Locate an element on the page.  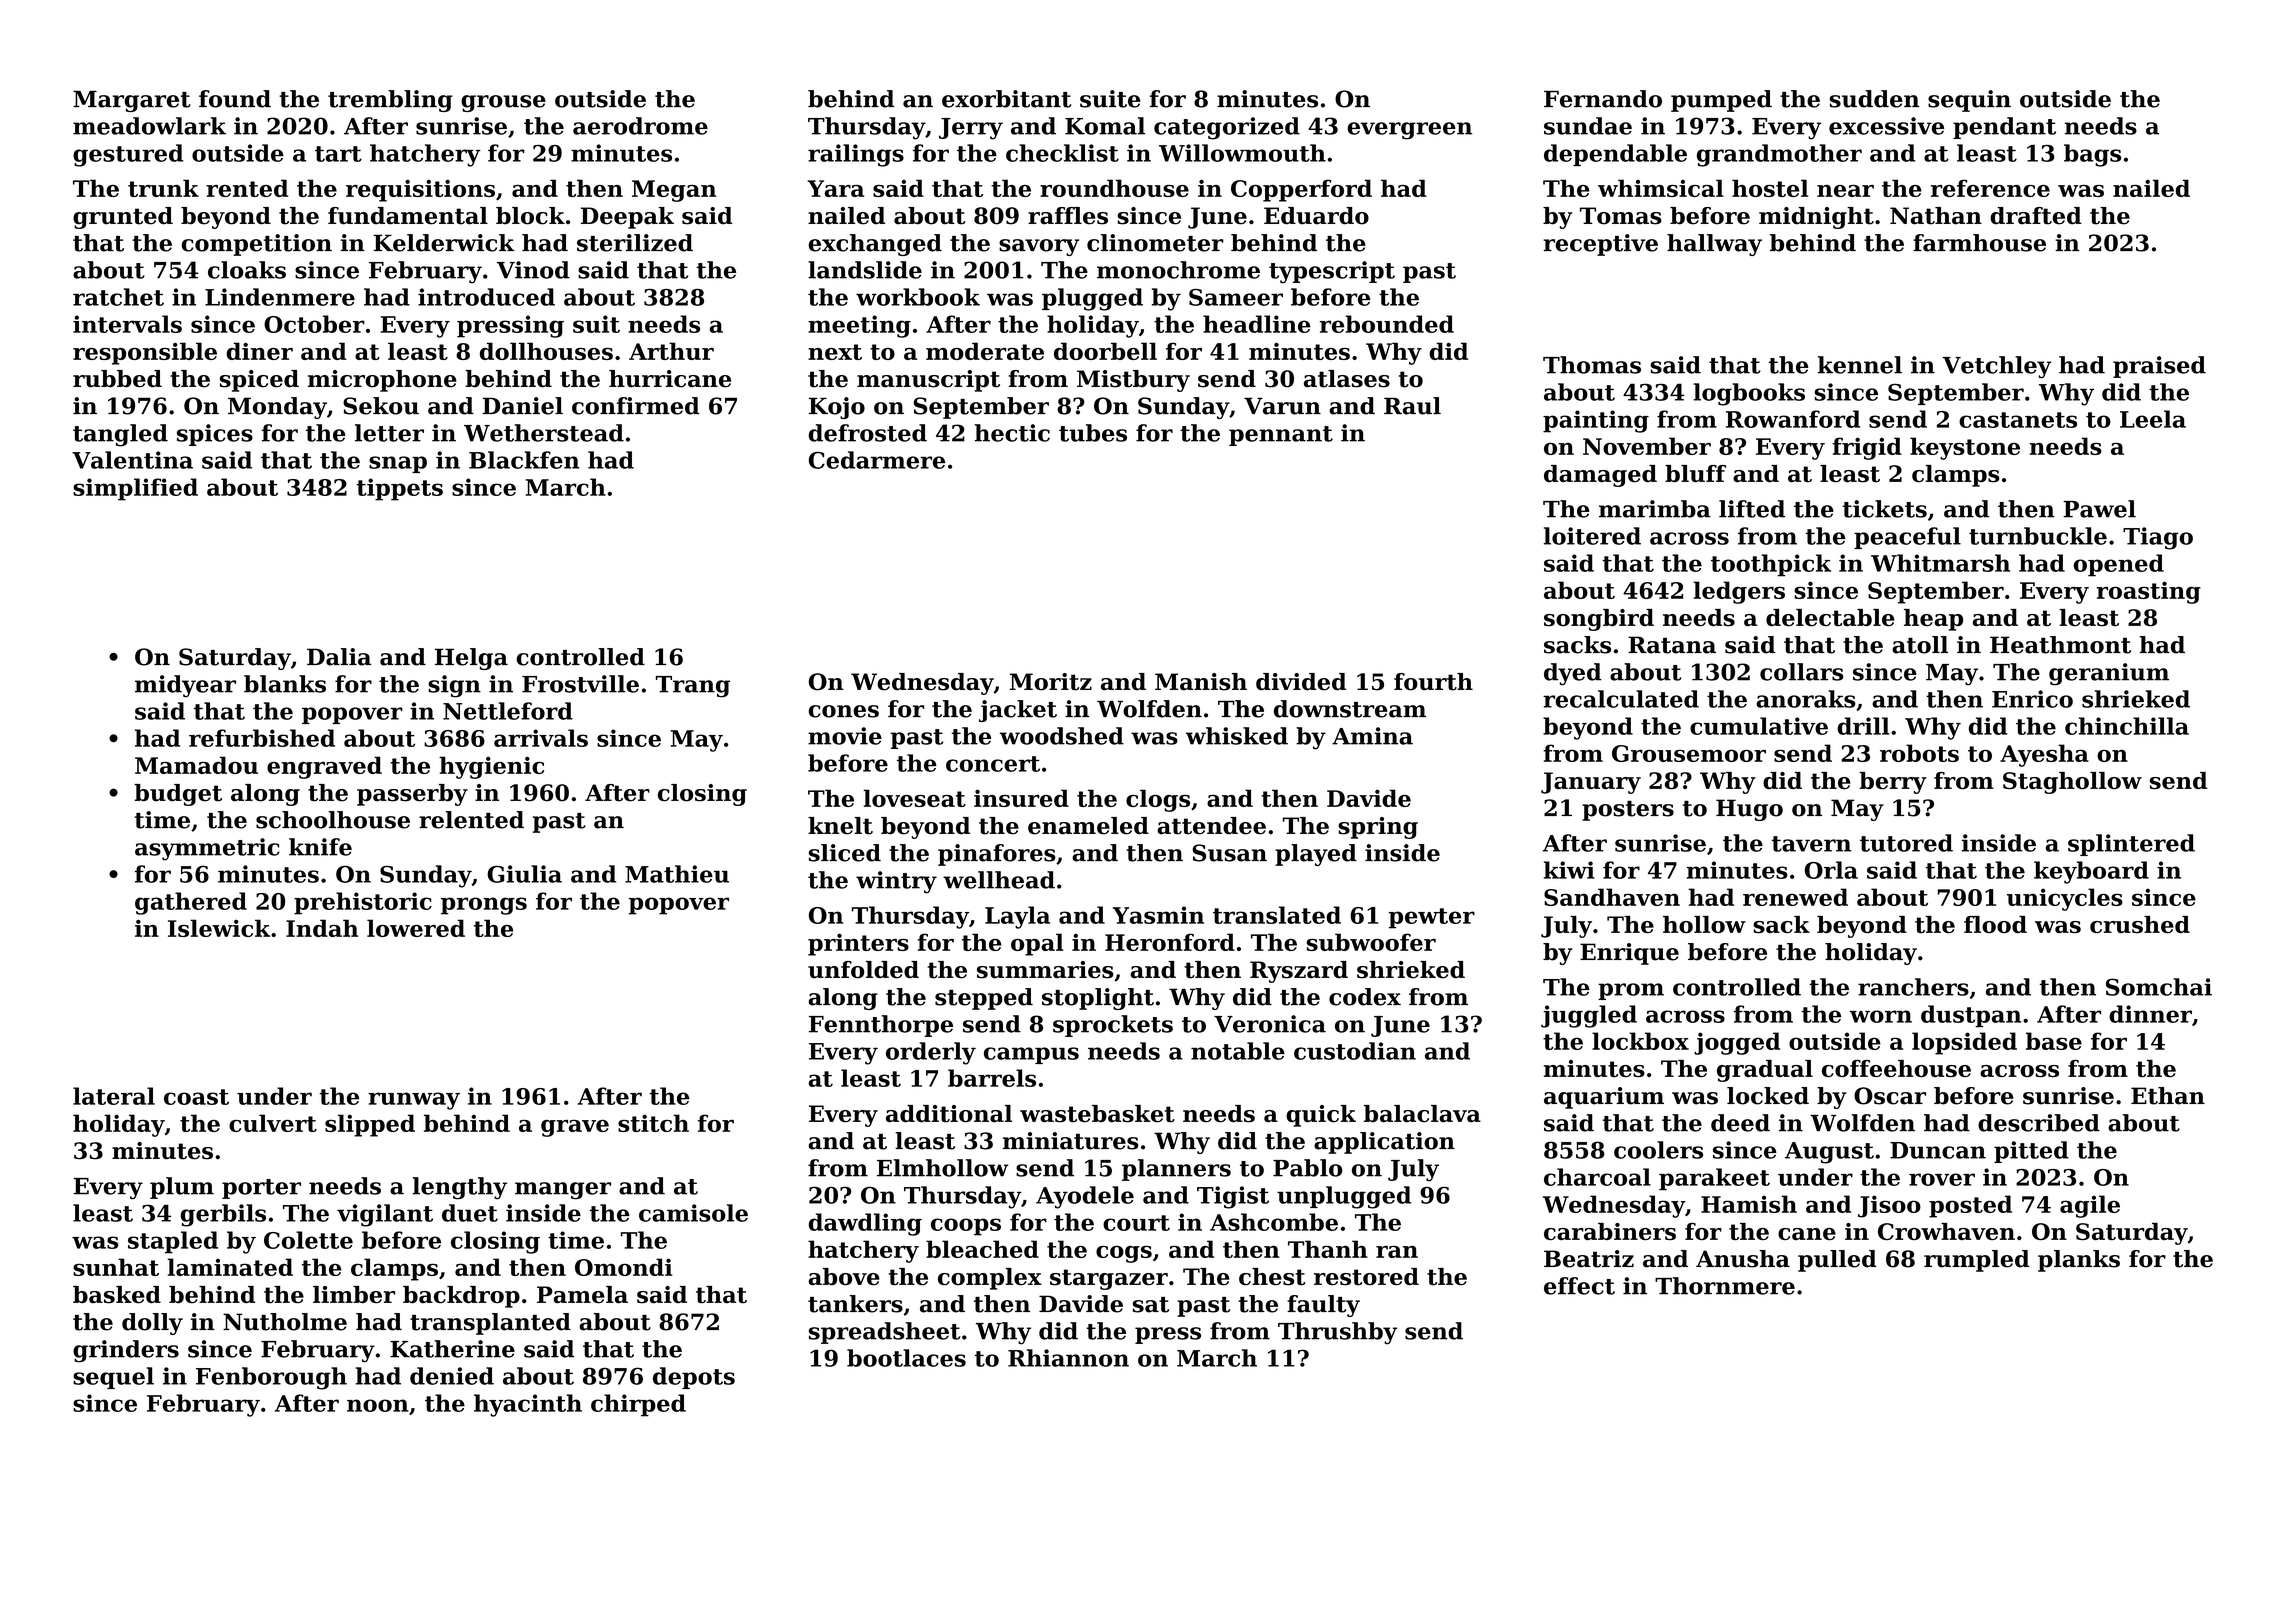
additional is located at coordinates (949, 1114).
